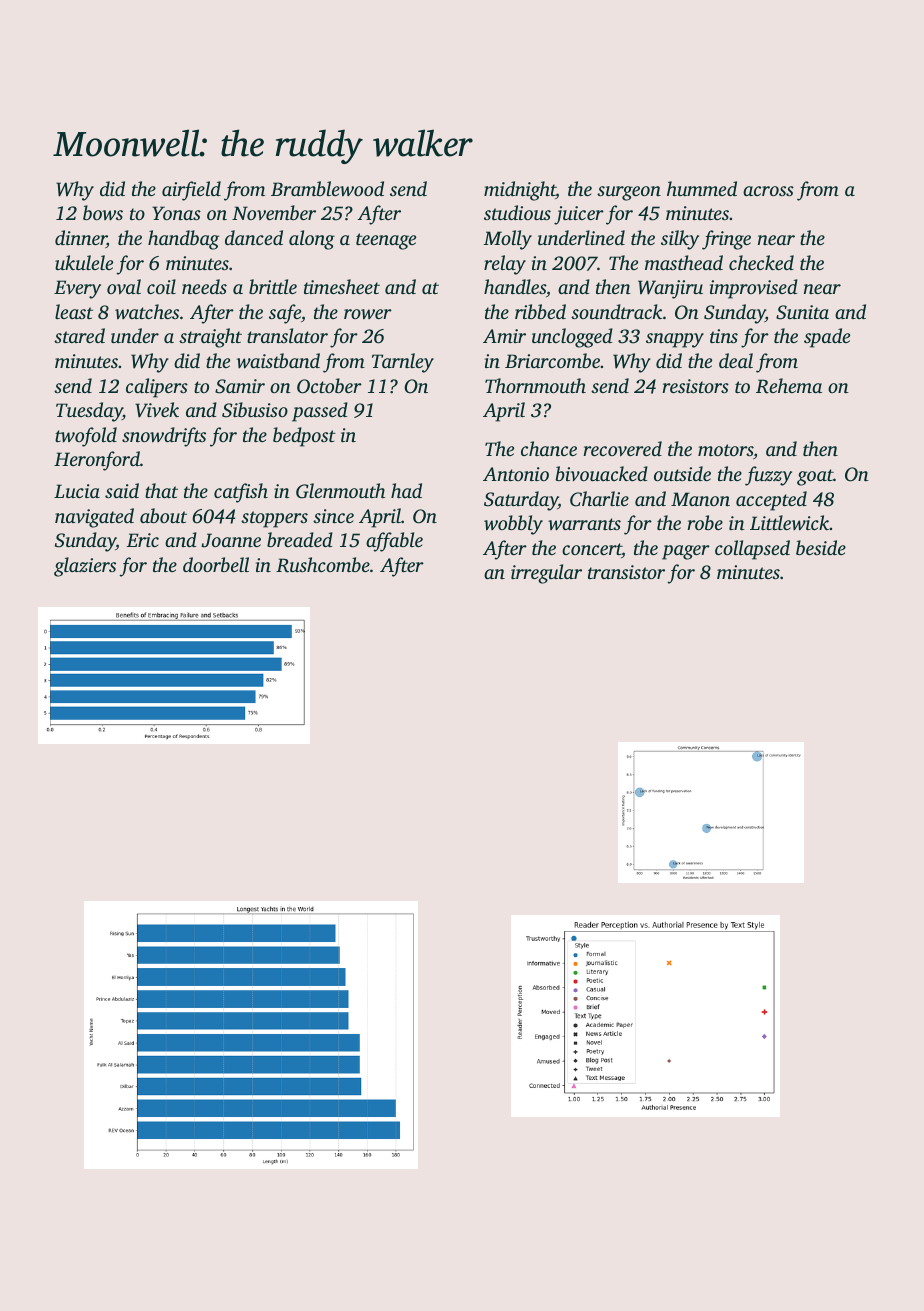 The width and height of the screenshot is (924, 1311). What do you see at coordinates (85, 567) in the screenshot?
I see `glaziers` at bounding box center [85, 567].
